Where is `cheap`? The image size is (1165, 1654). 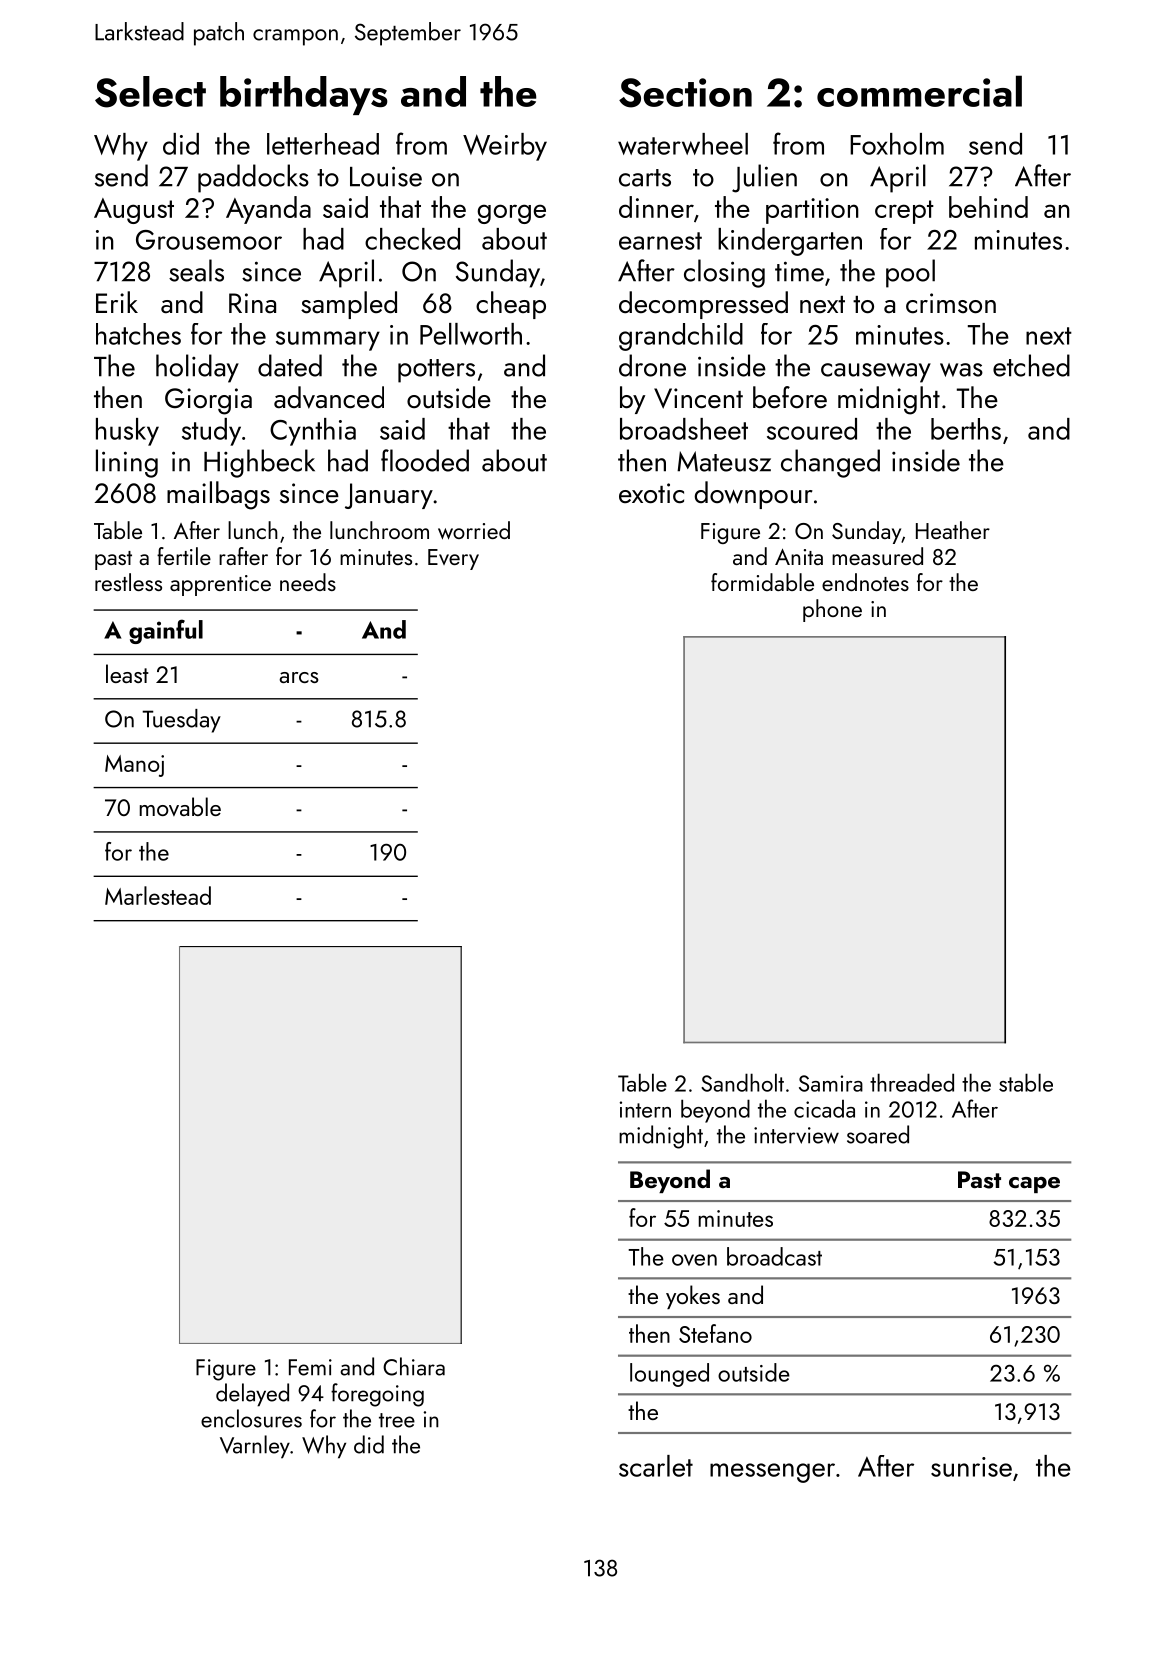 cheap is located at coordinates (511, 305).
